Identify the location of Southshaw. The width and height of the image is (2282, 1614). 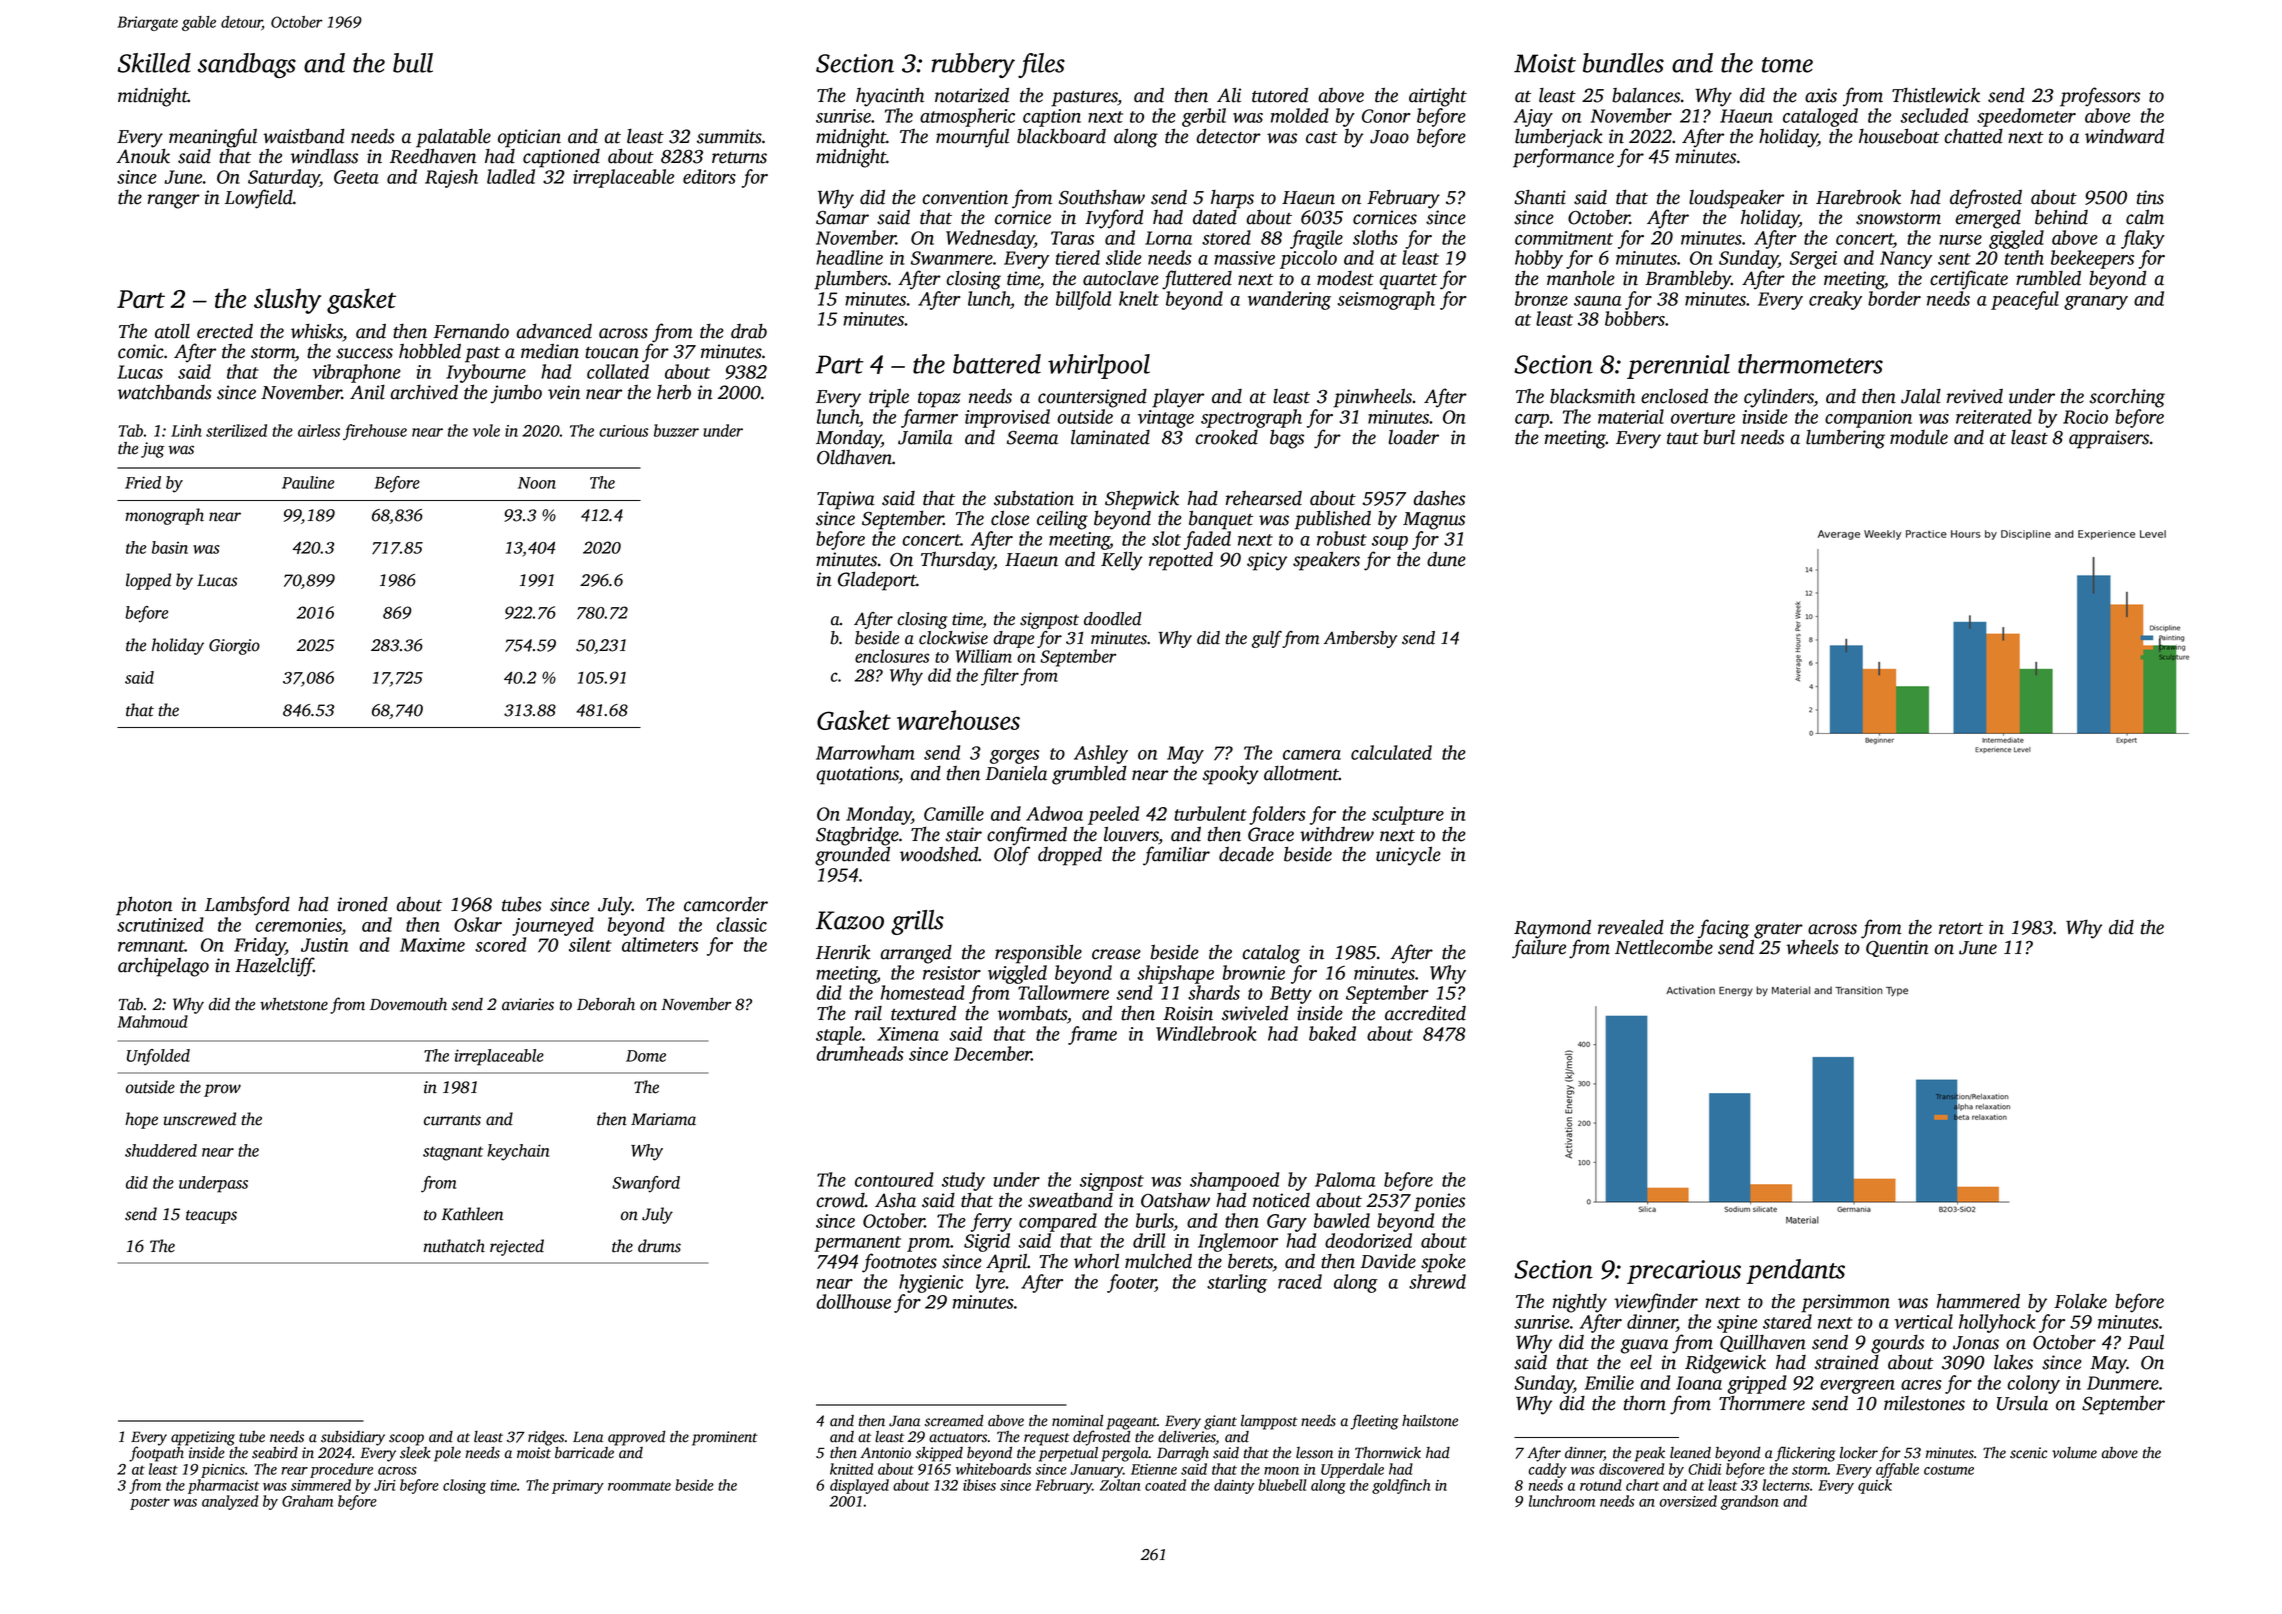
(1102, 197).
